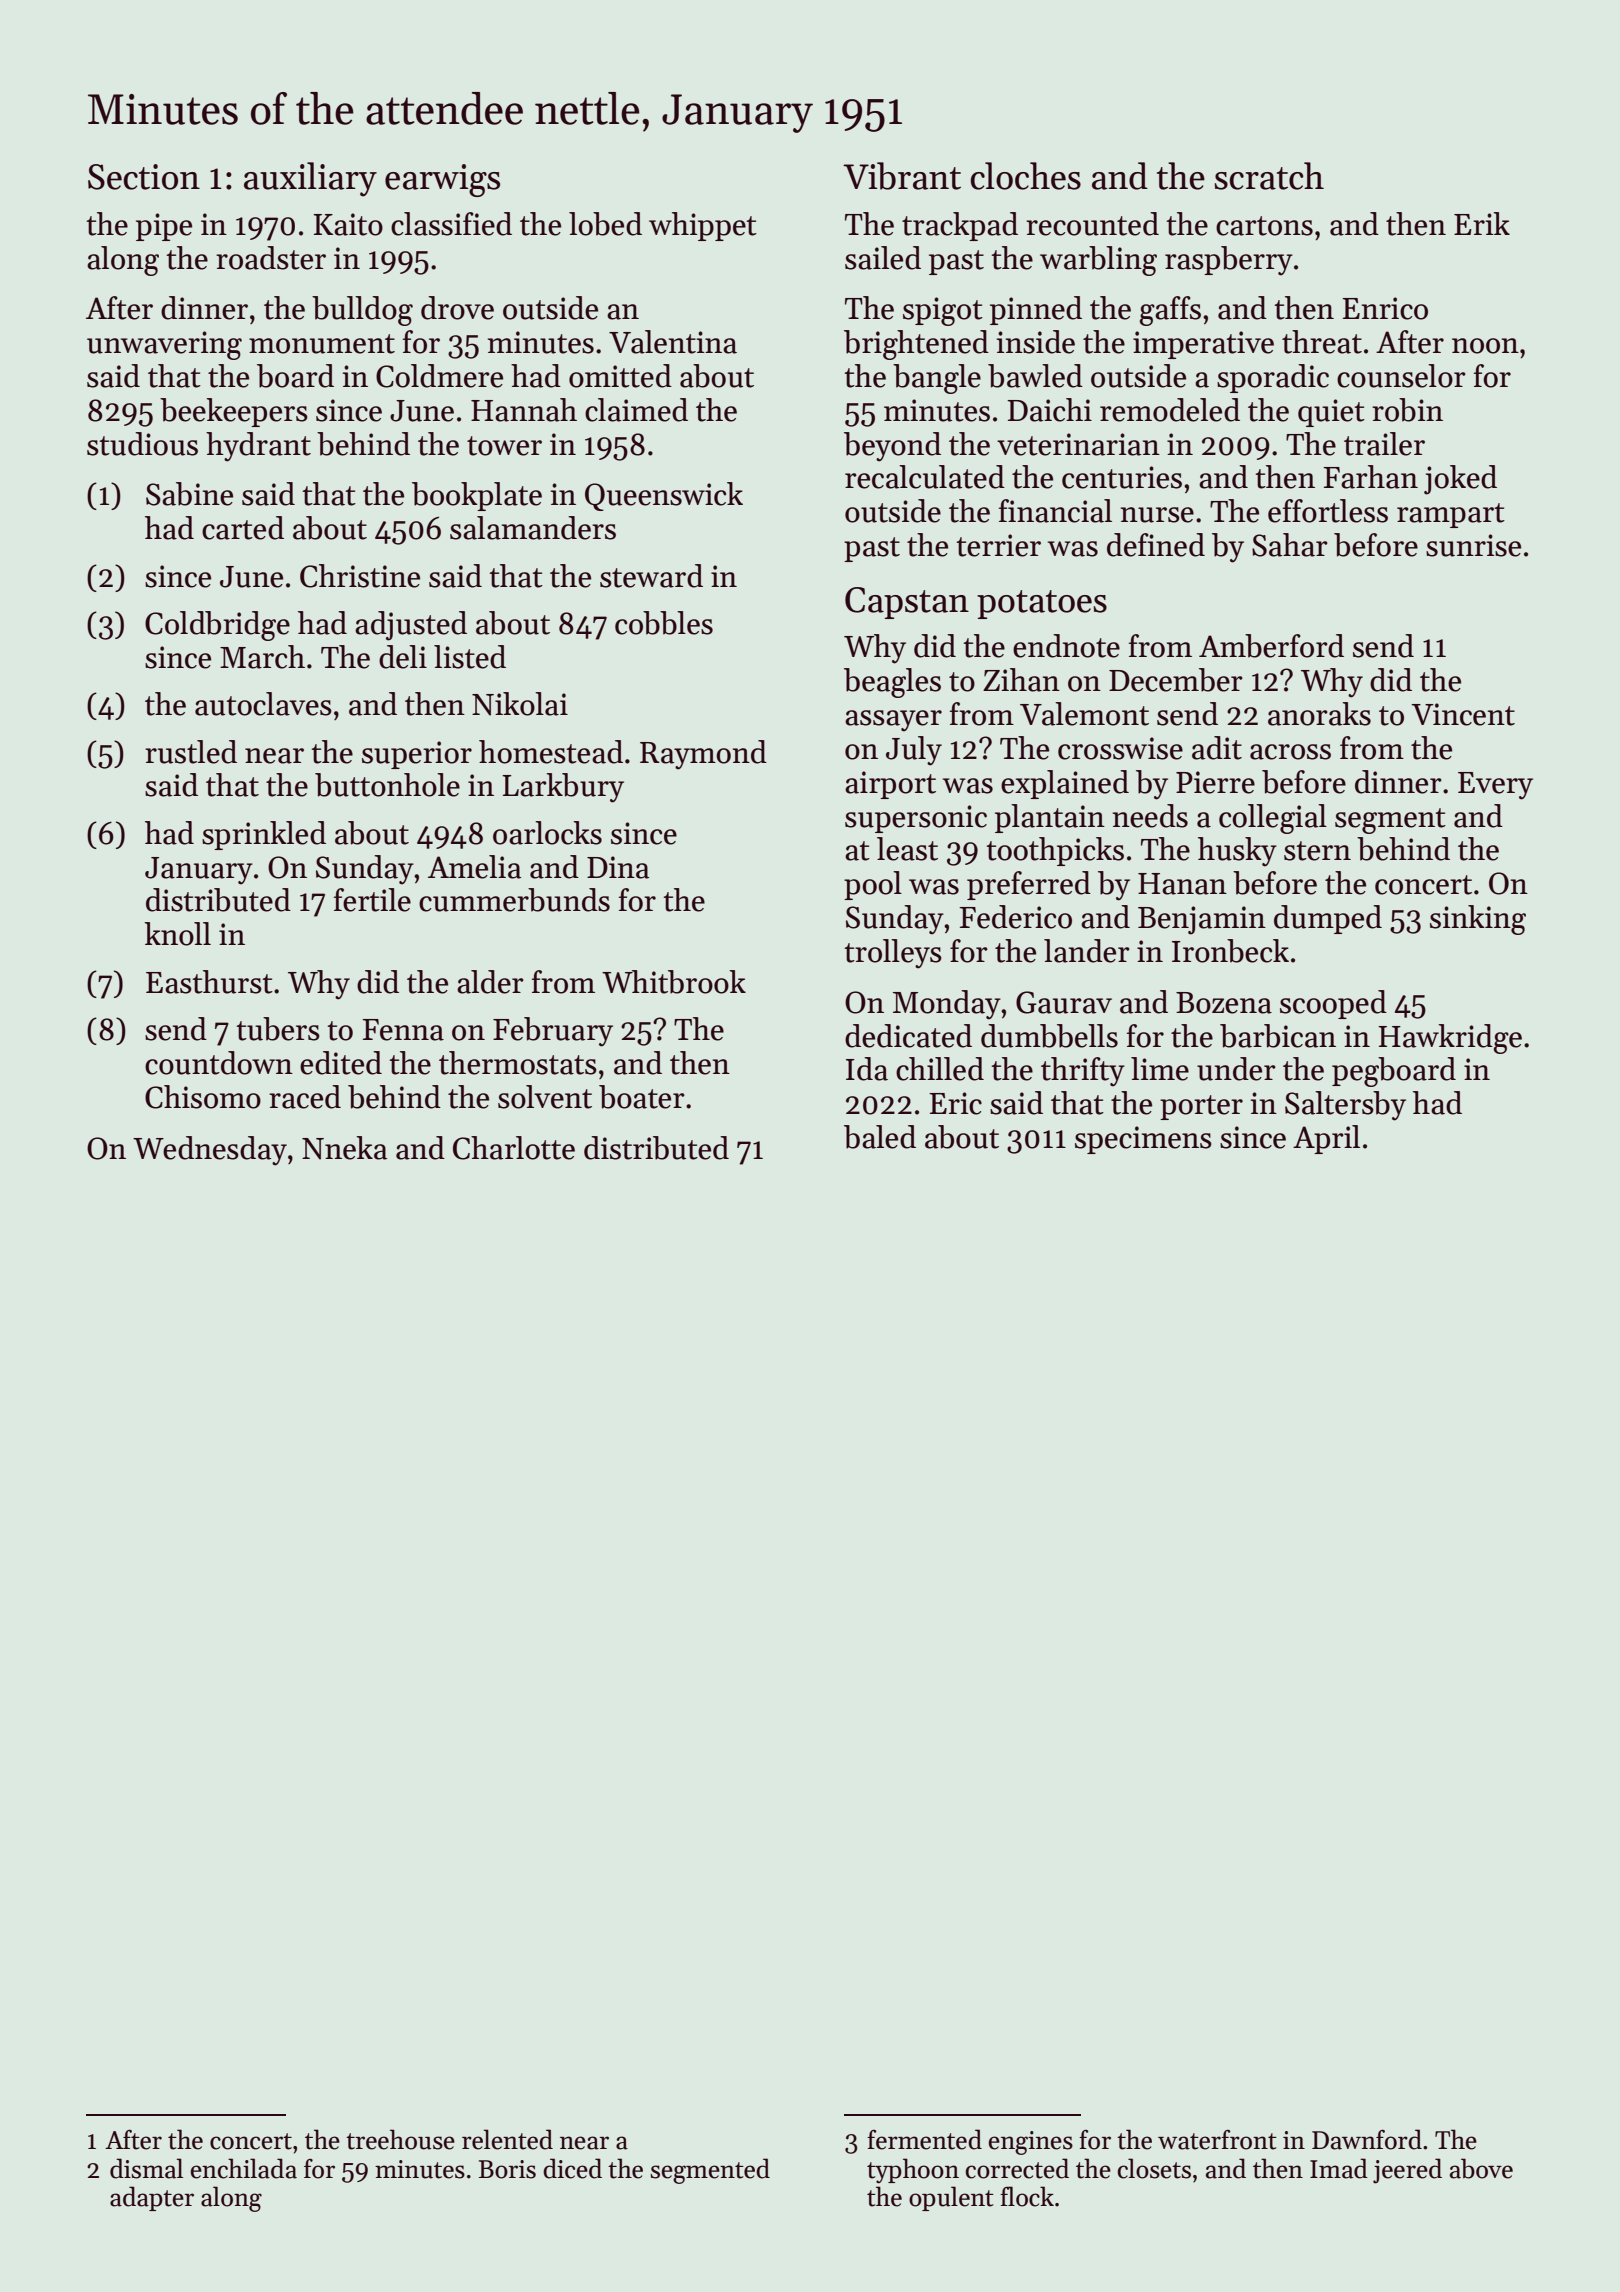  Describe the element at coordinates (210, 1151) in the screenshot. I see `Wednesday` at that location.
